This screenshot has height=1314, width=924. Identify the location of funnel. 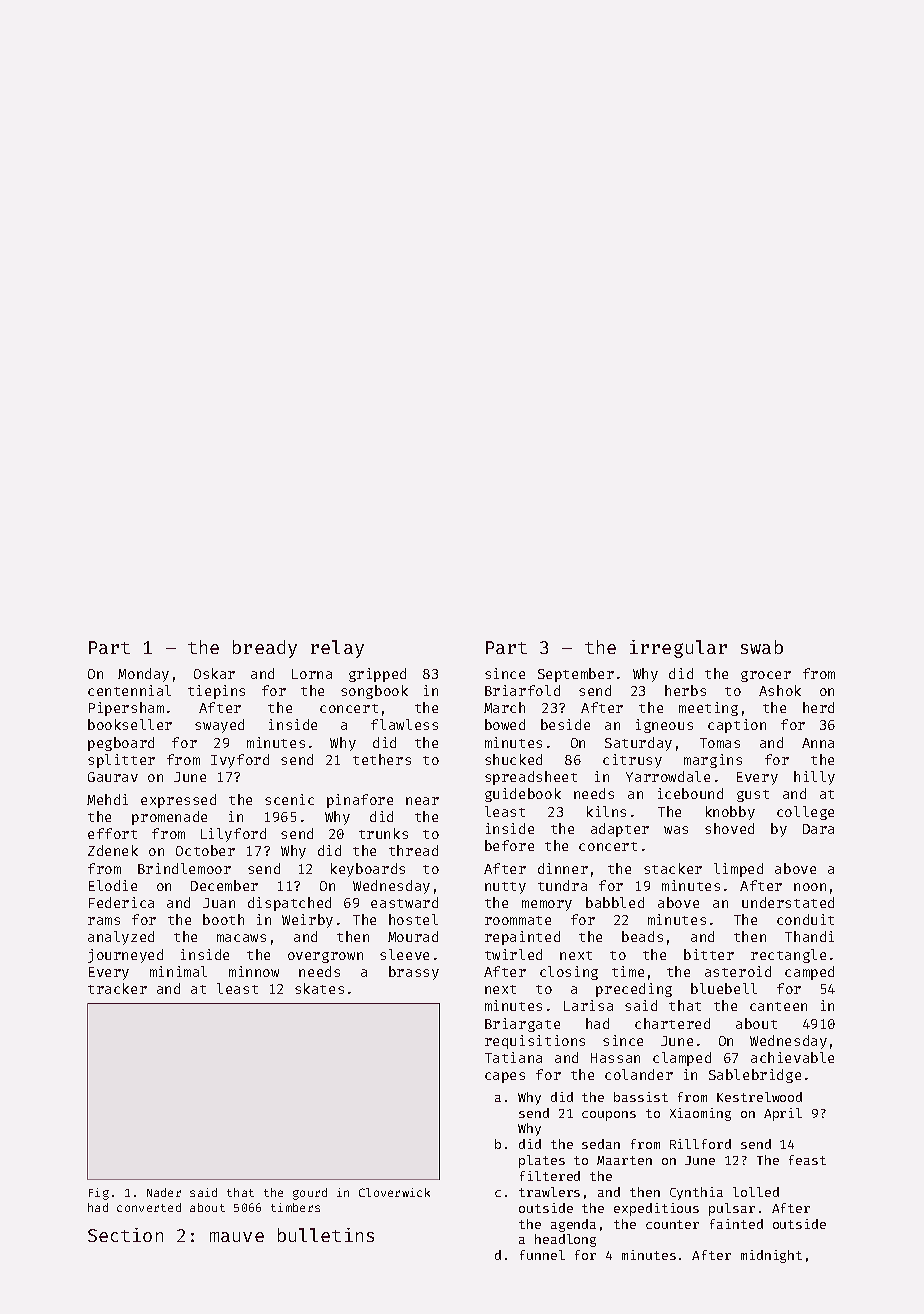
(542, 1255).
